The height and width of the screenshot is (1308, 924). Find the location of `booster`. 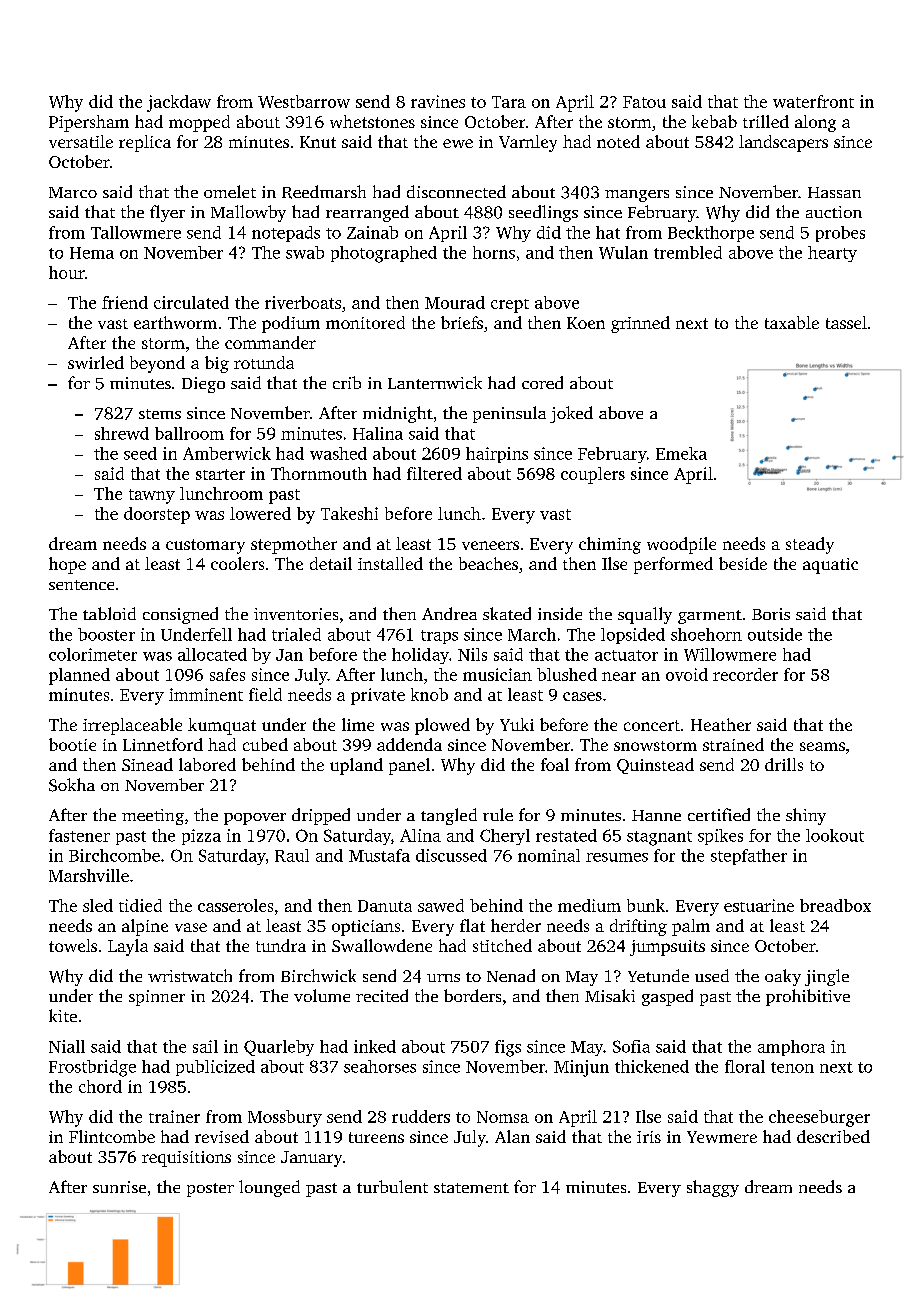

booster is located at coordinates (106, 634).
